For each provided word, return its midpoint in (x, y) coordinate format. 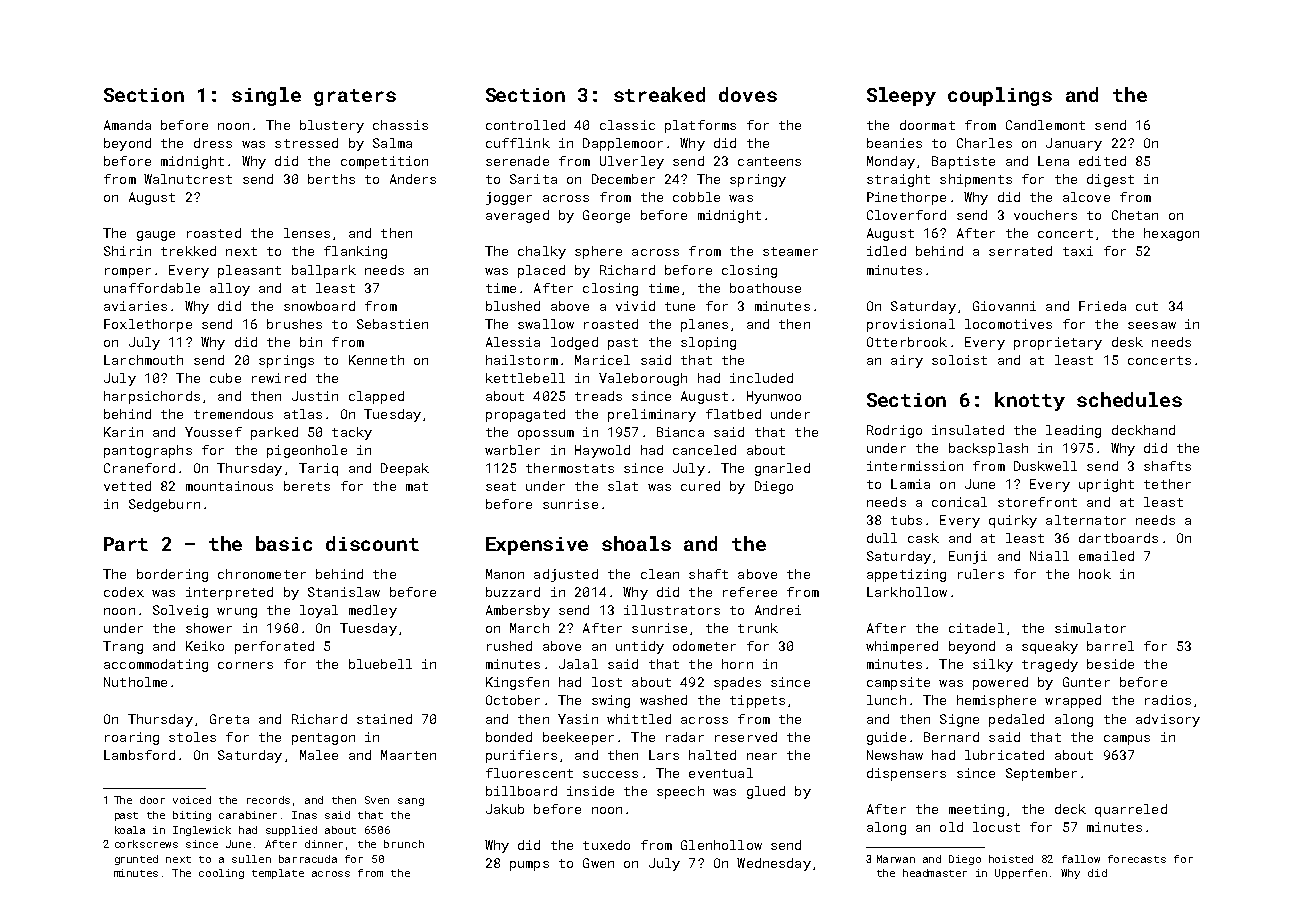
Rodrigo (894, 431)
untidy (640, 647)
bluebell (380, 664)
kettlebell (525, 378)
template (278, 874)
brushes (294, 324)
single (266, 96)
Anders (413, 179)
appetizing (906, 575)
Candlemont (1045, 125)
